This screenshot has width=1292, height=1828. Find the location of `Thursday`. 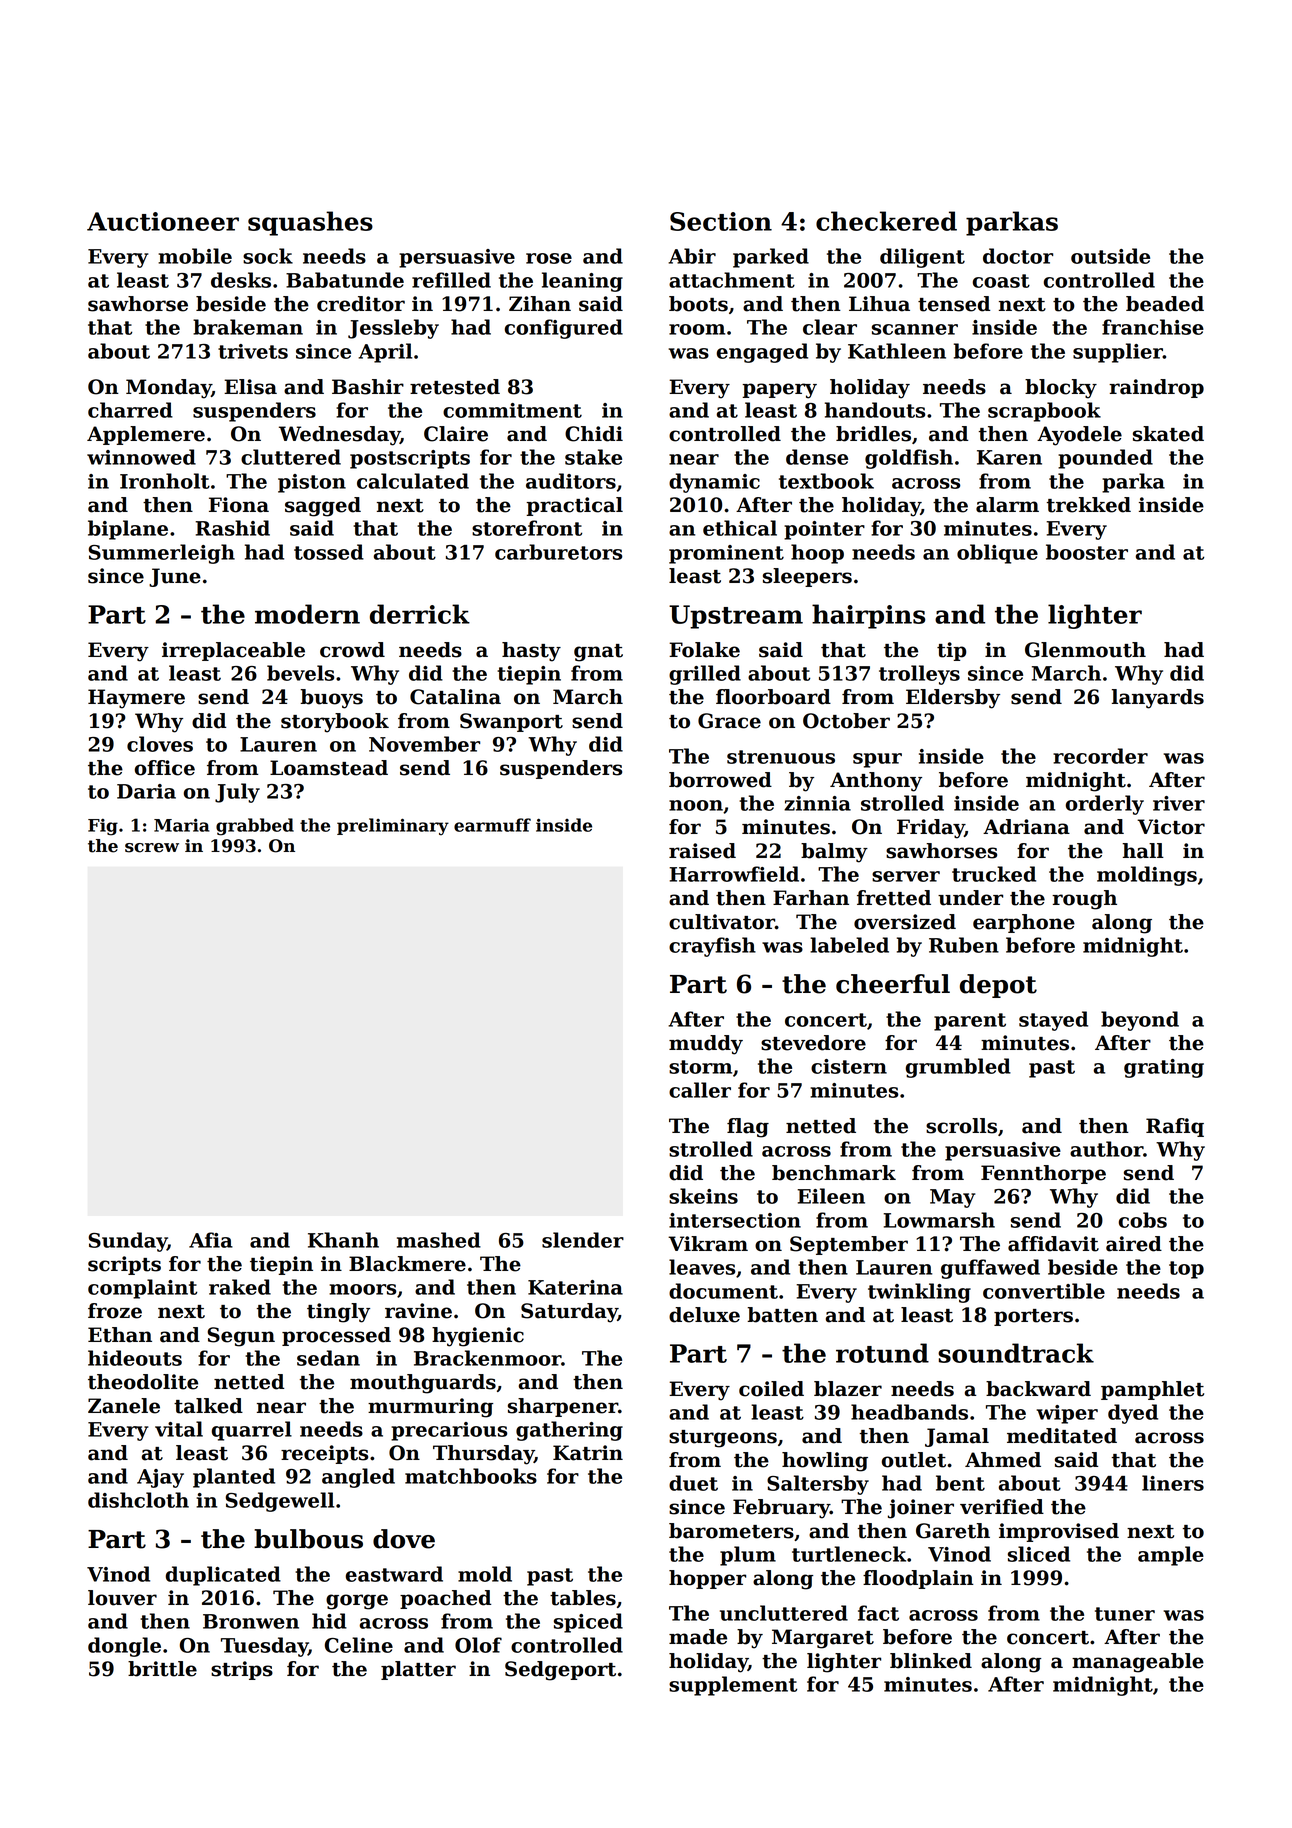

Thursday is located at coordinates (483, 1455).
